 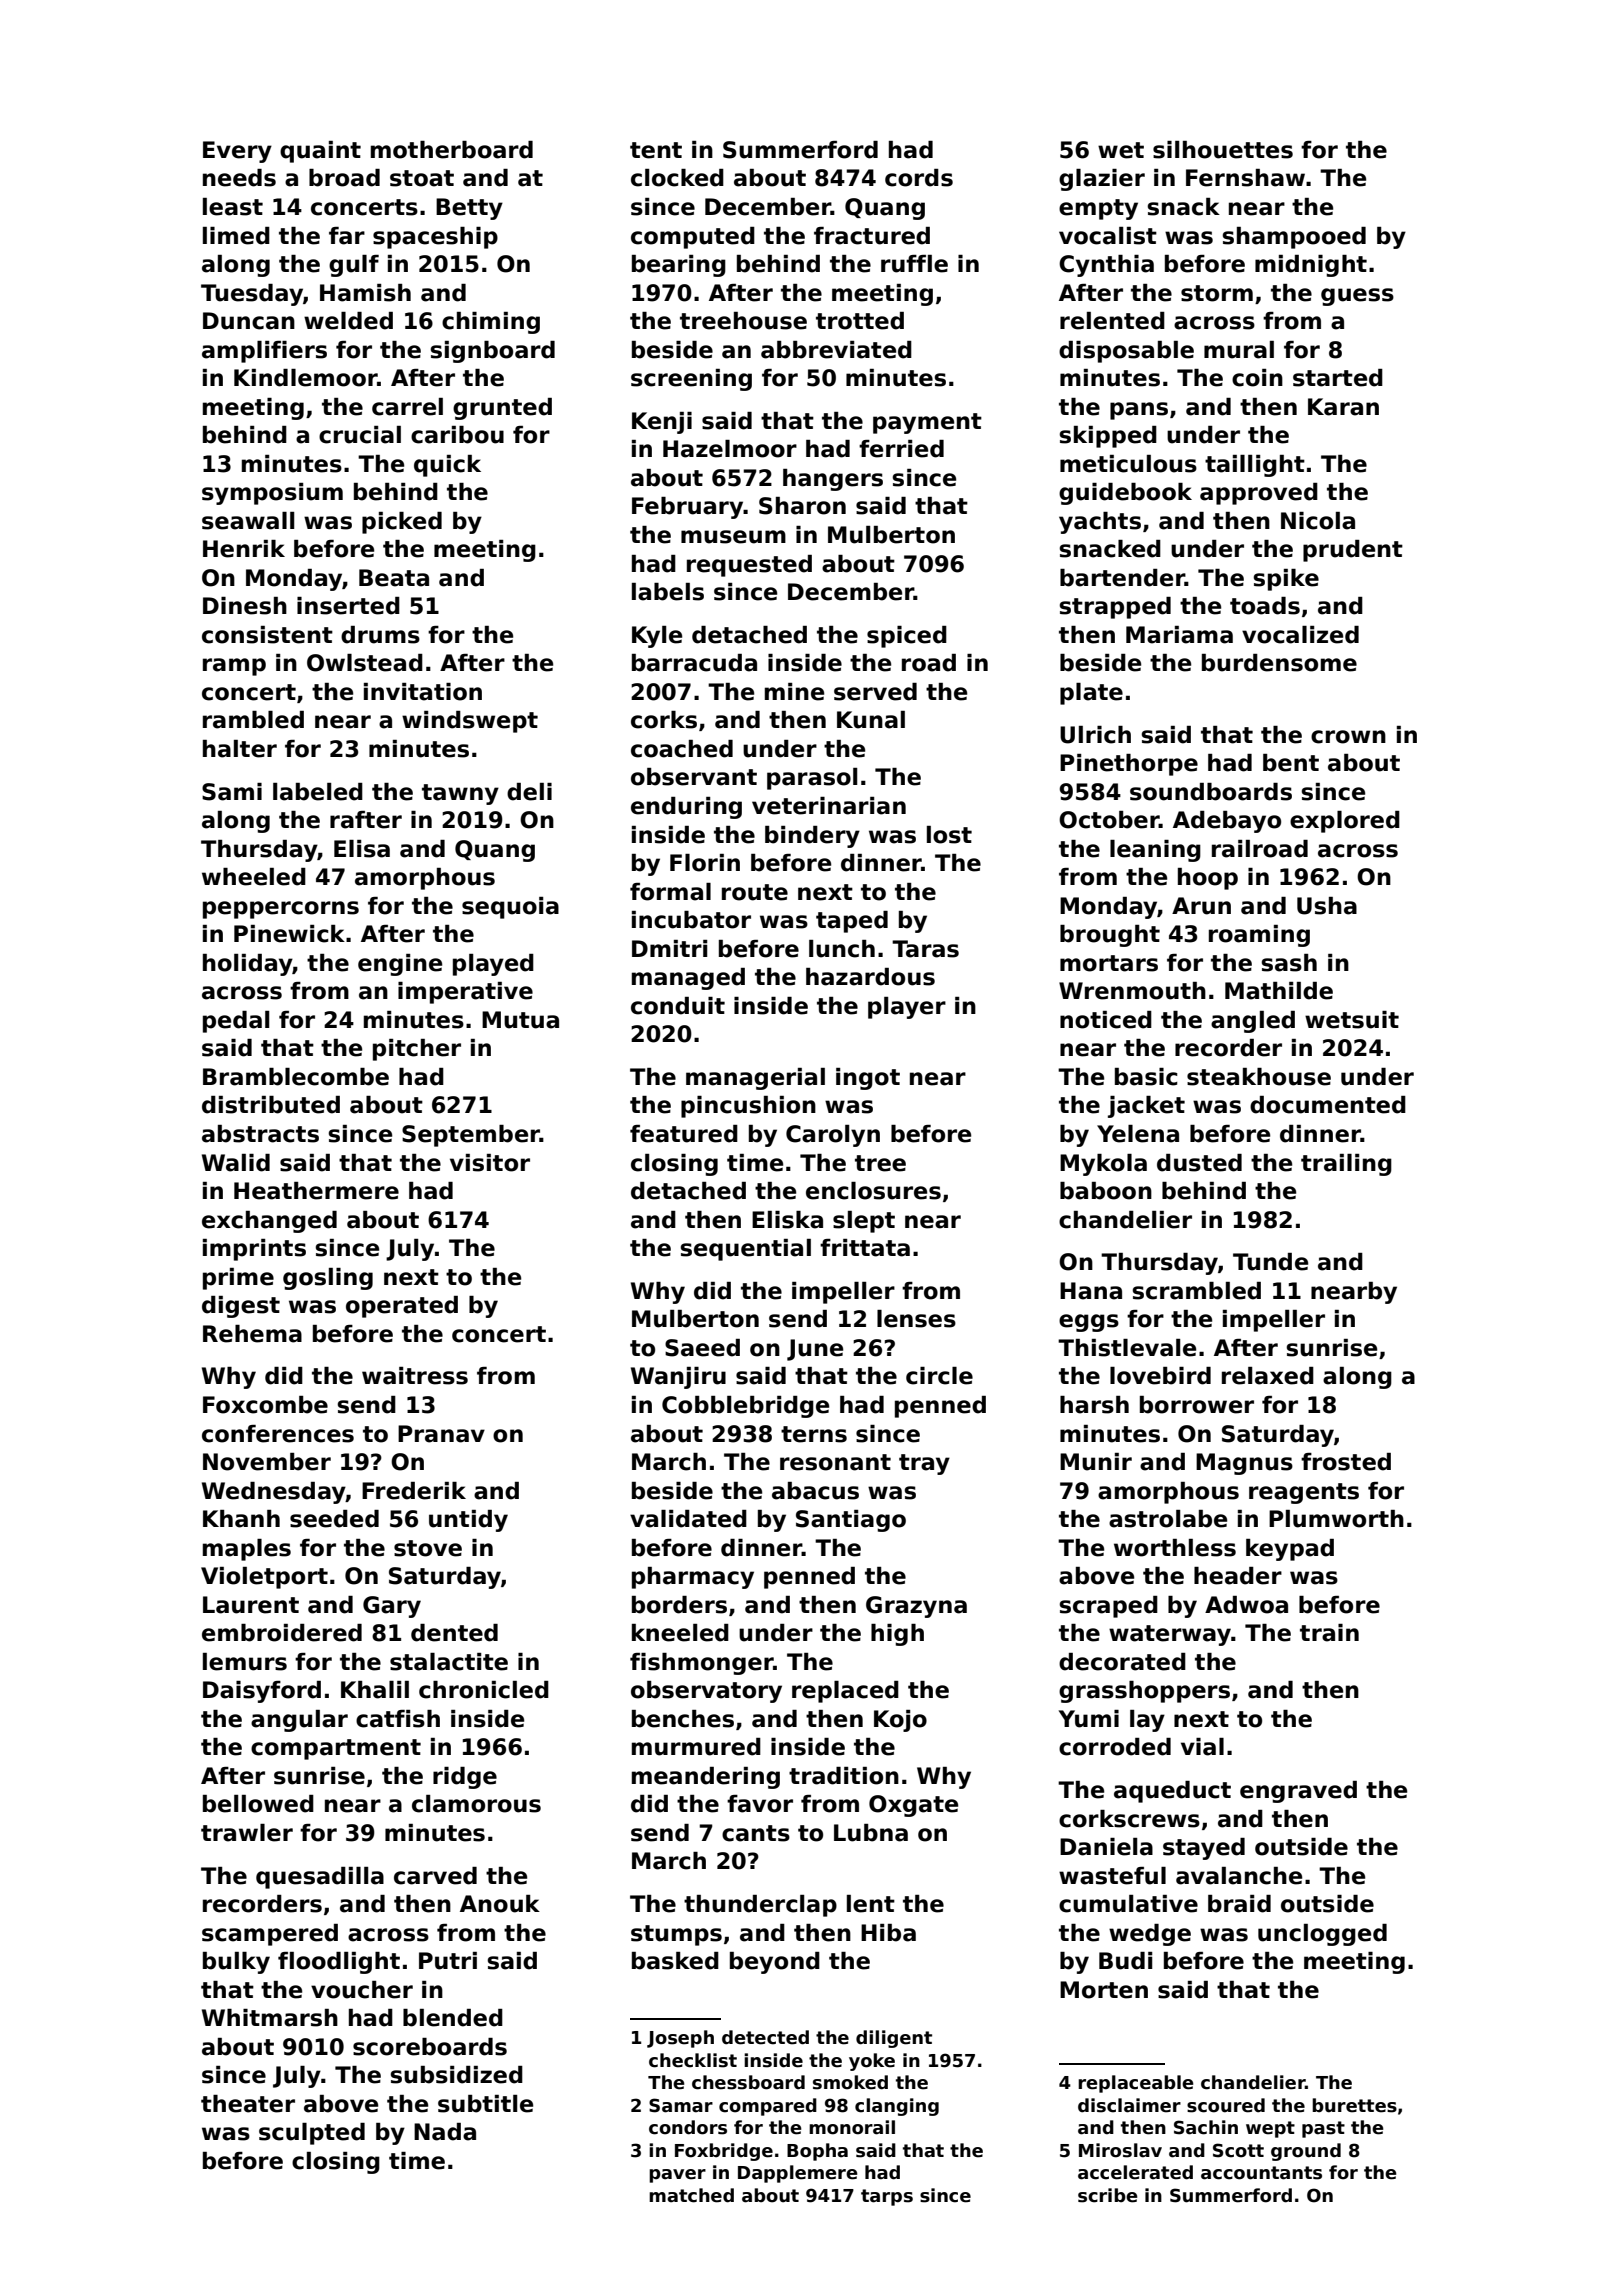 I want to click on shampooed, so click(x=1294, y=238).
